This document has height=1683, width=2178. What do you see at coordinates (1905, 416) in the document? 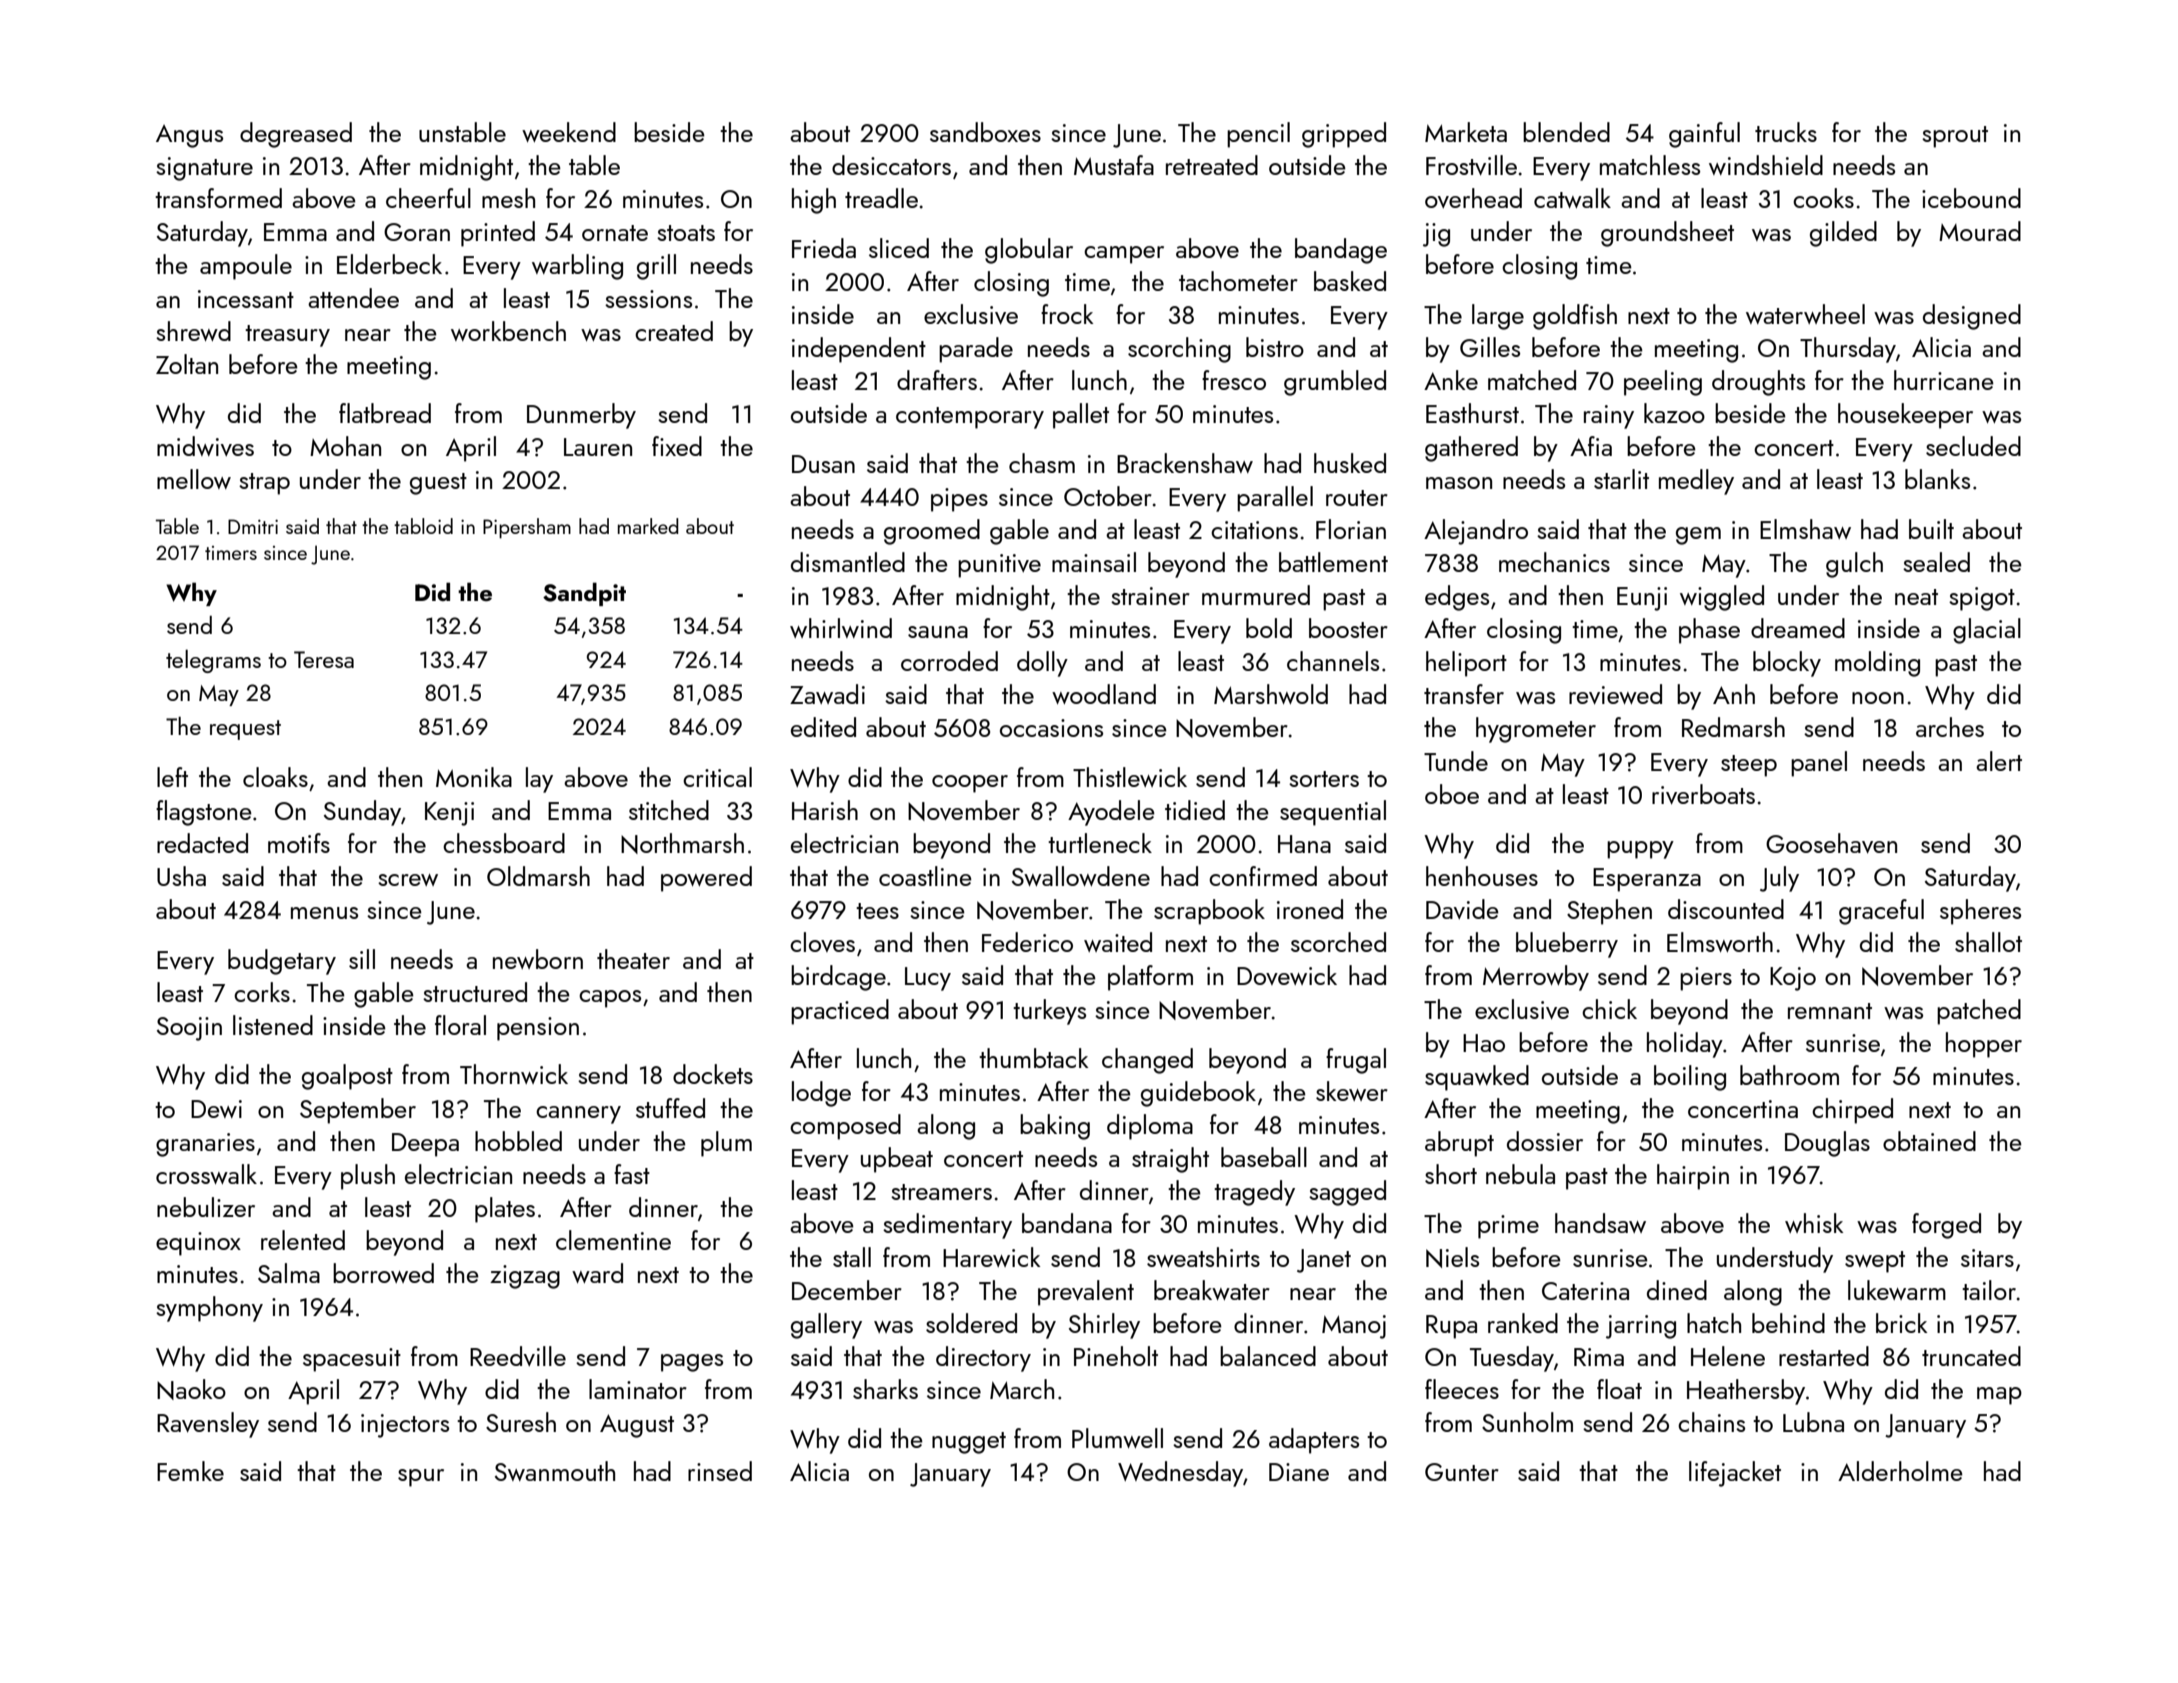
I see `housekeeper` at bounding box center [1905, 416].
